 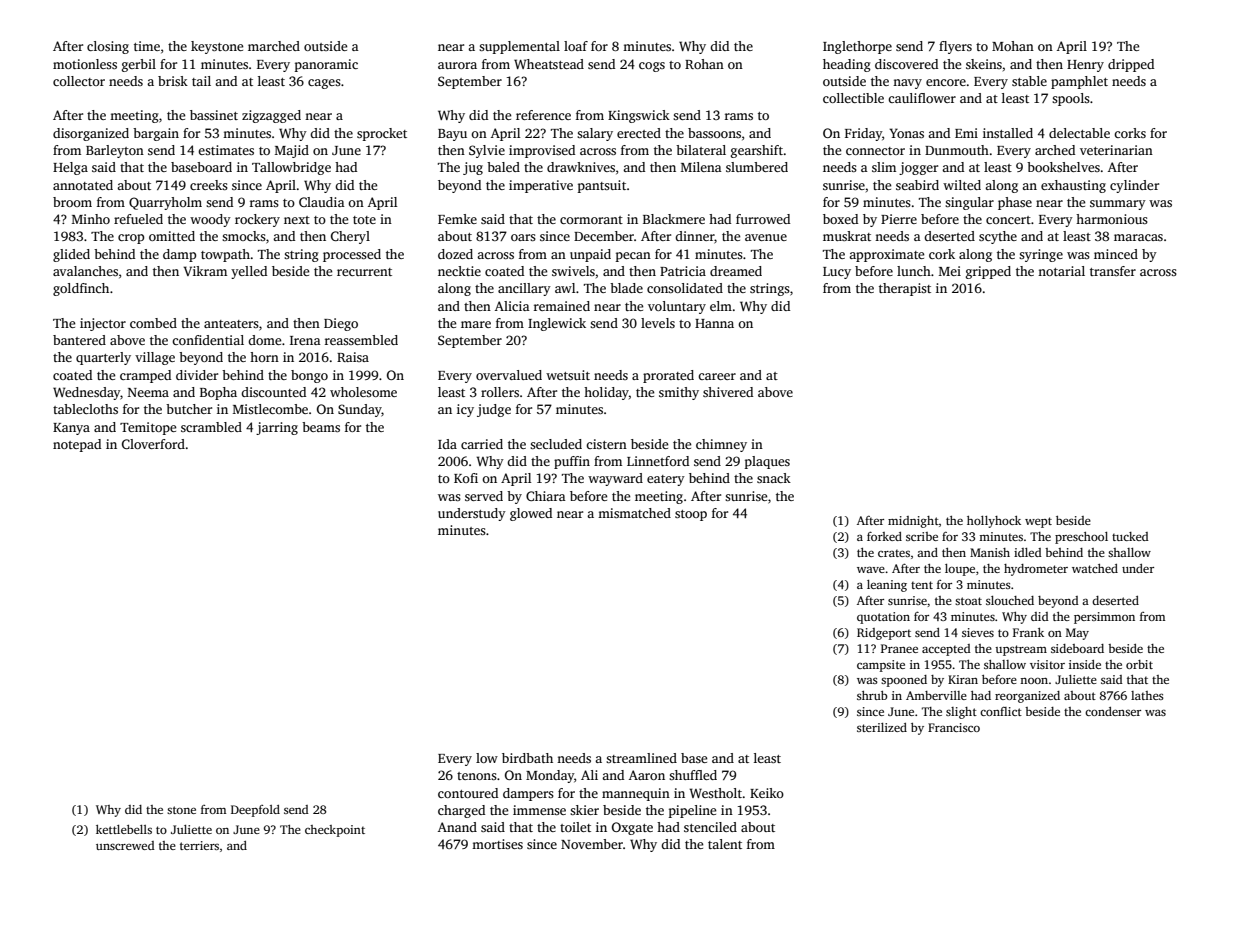 I want to click on terriers, so click(x=199, y=845).
